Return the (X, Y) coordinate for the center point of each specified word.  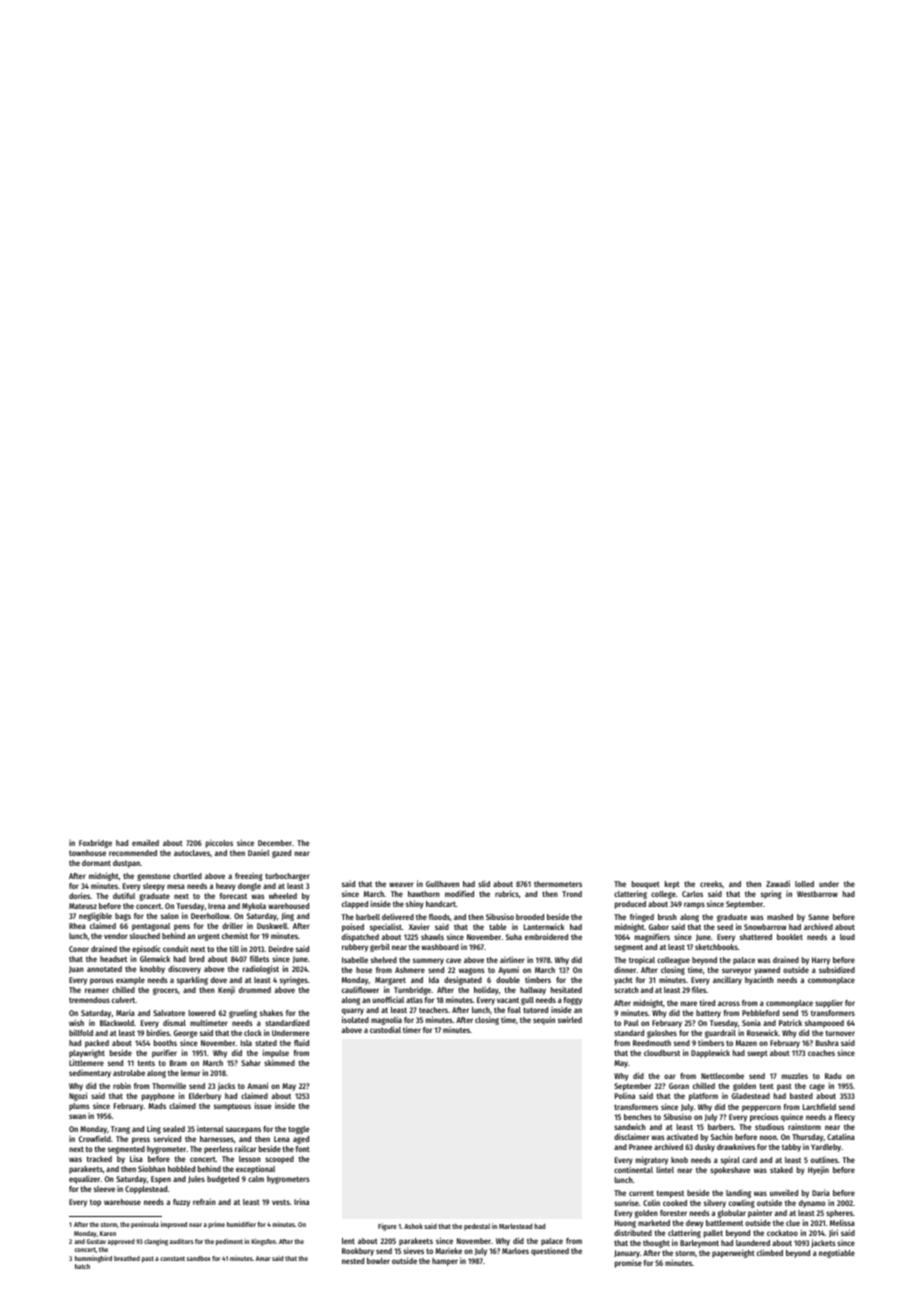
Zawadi (778, 883)
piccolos (219, 843)
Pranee (640, 1147)
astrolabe (129, 1073)
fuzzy (181, 1203)
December (275, 843)
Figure (387, 1227)
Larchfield (819, 1106)
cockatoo (782, 1233)
